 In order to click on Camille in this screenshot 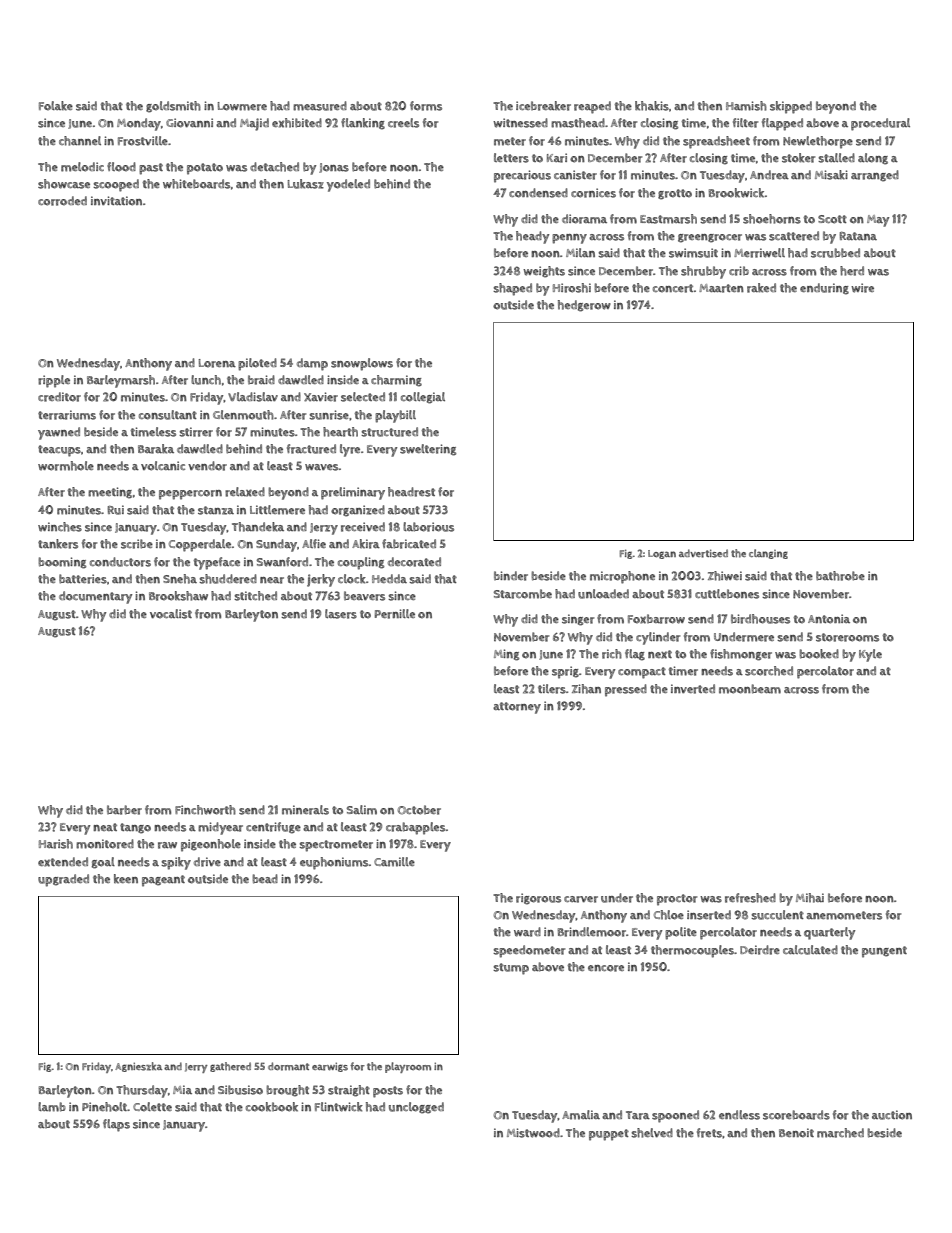, I will do `click(394, 862)`.
